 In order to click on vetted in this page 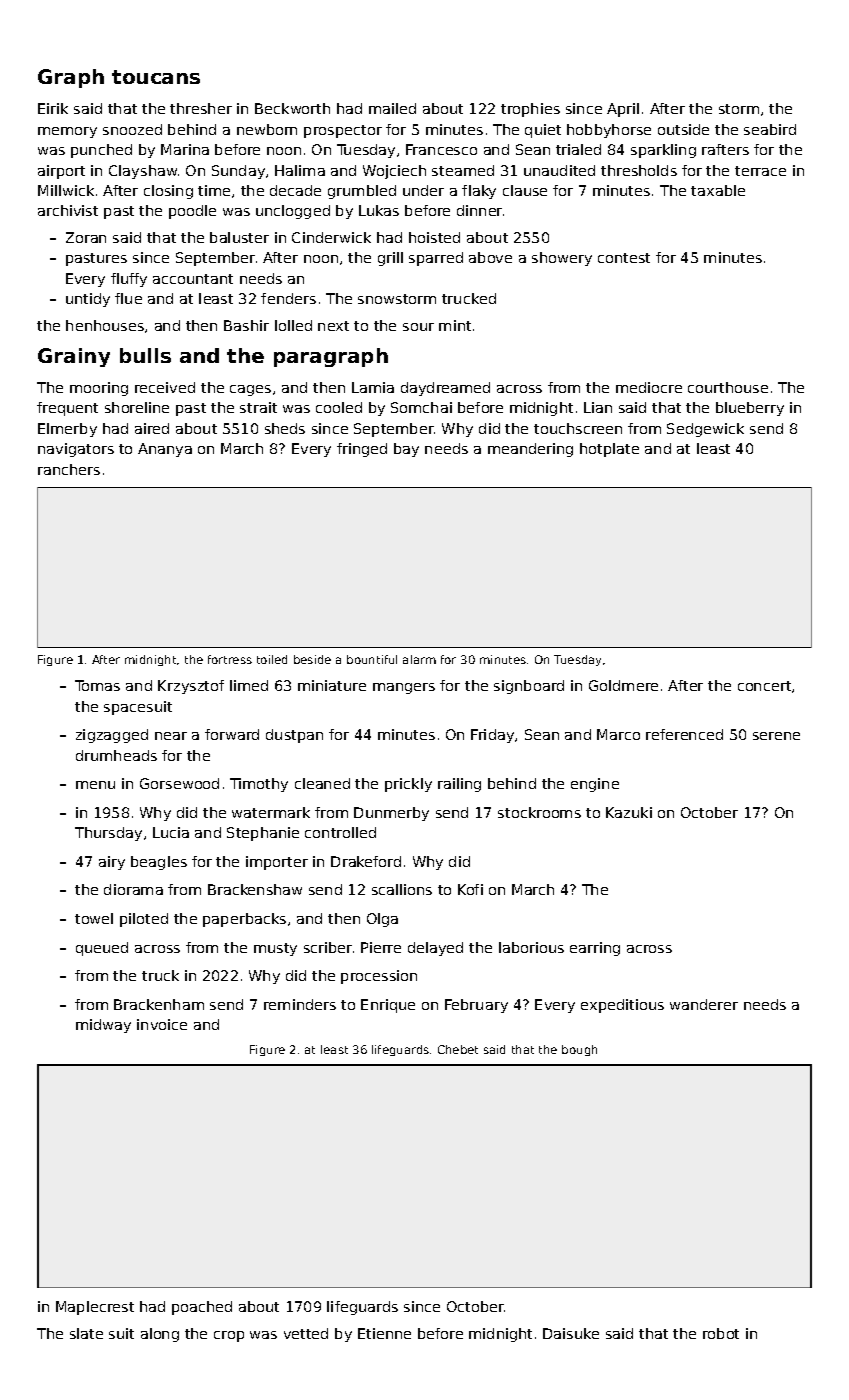, I will do `click(306, 1333)`.
